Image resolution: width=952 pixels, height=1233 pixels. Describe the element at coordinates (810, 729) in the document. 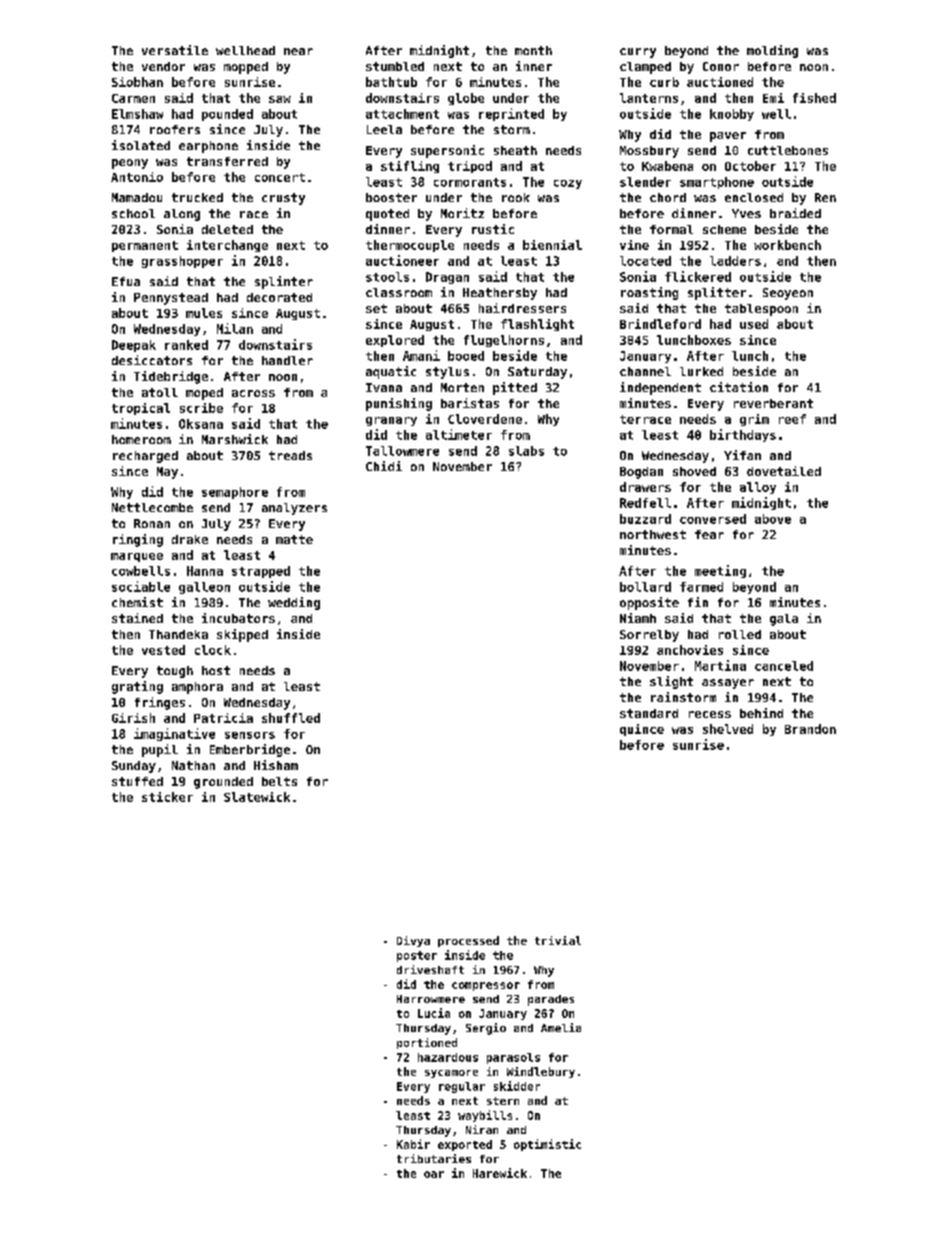

I see `Brandon` at that location.
